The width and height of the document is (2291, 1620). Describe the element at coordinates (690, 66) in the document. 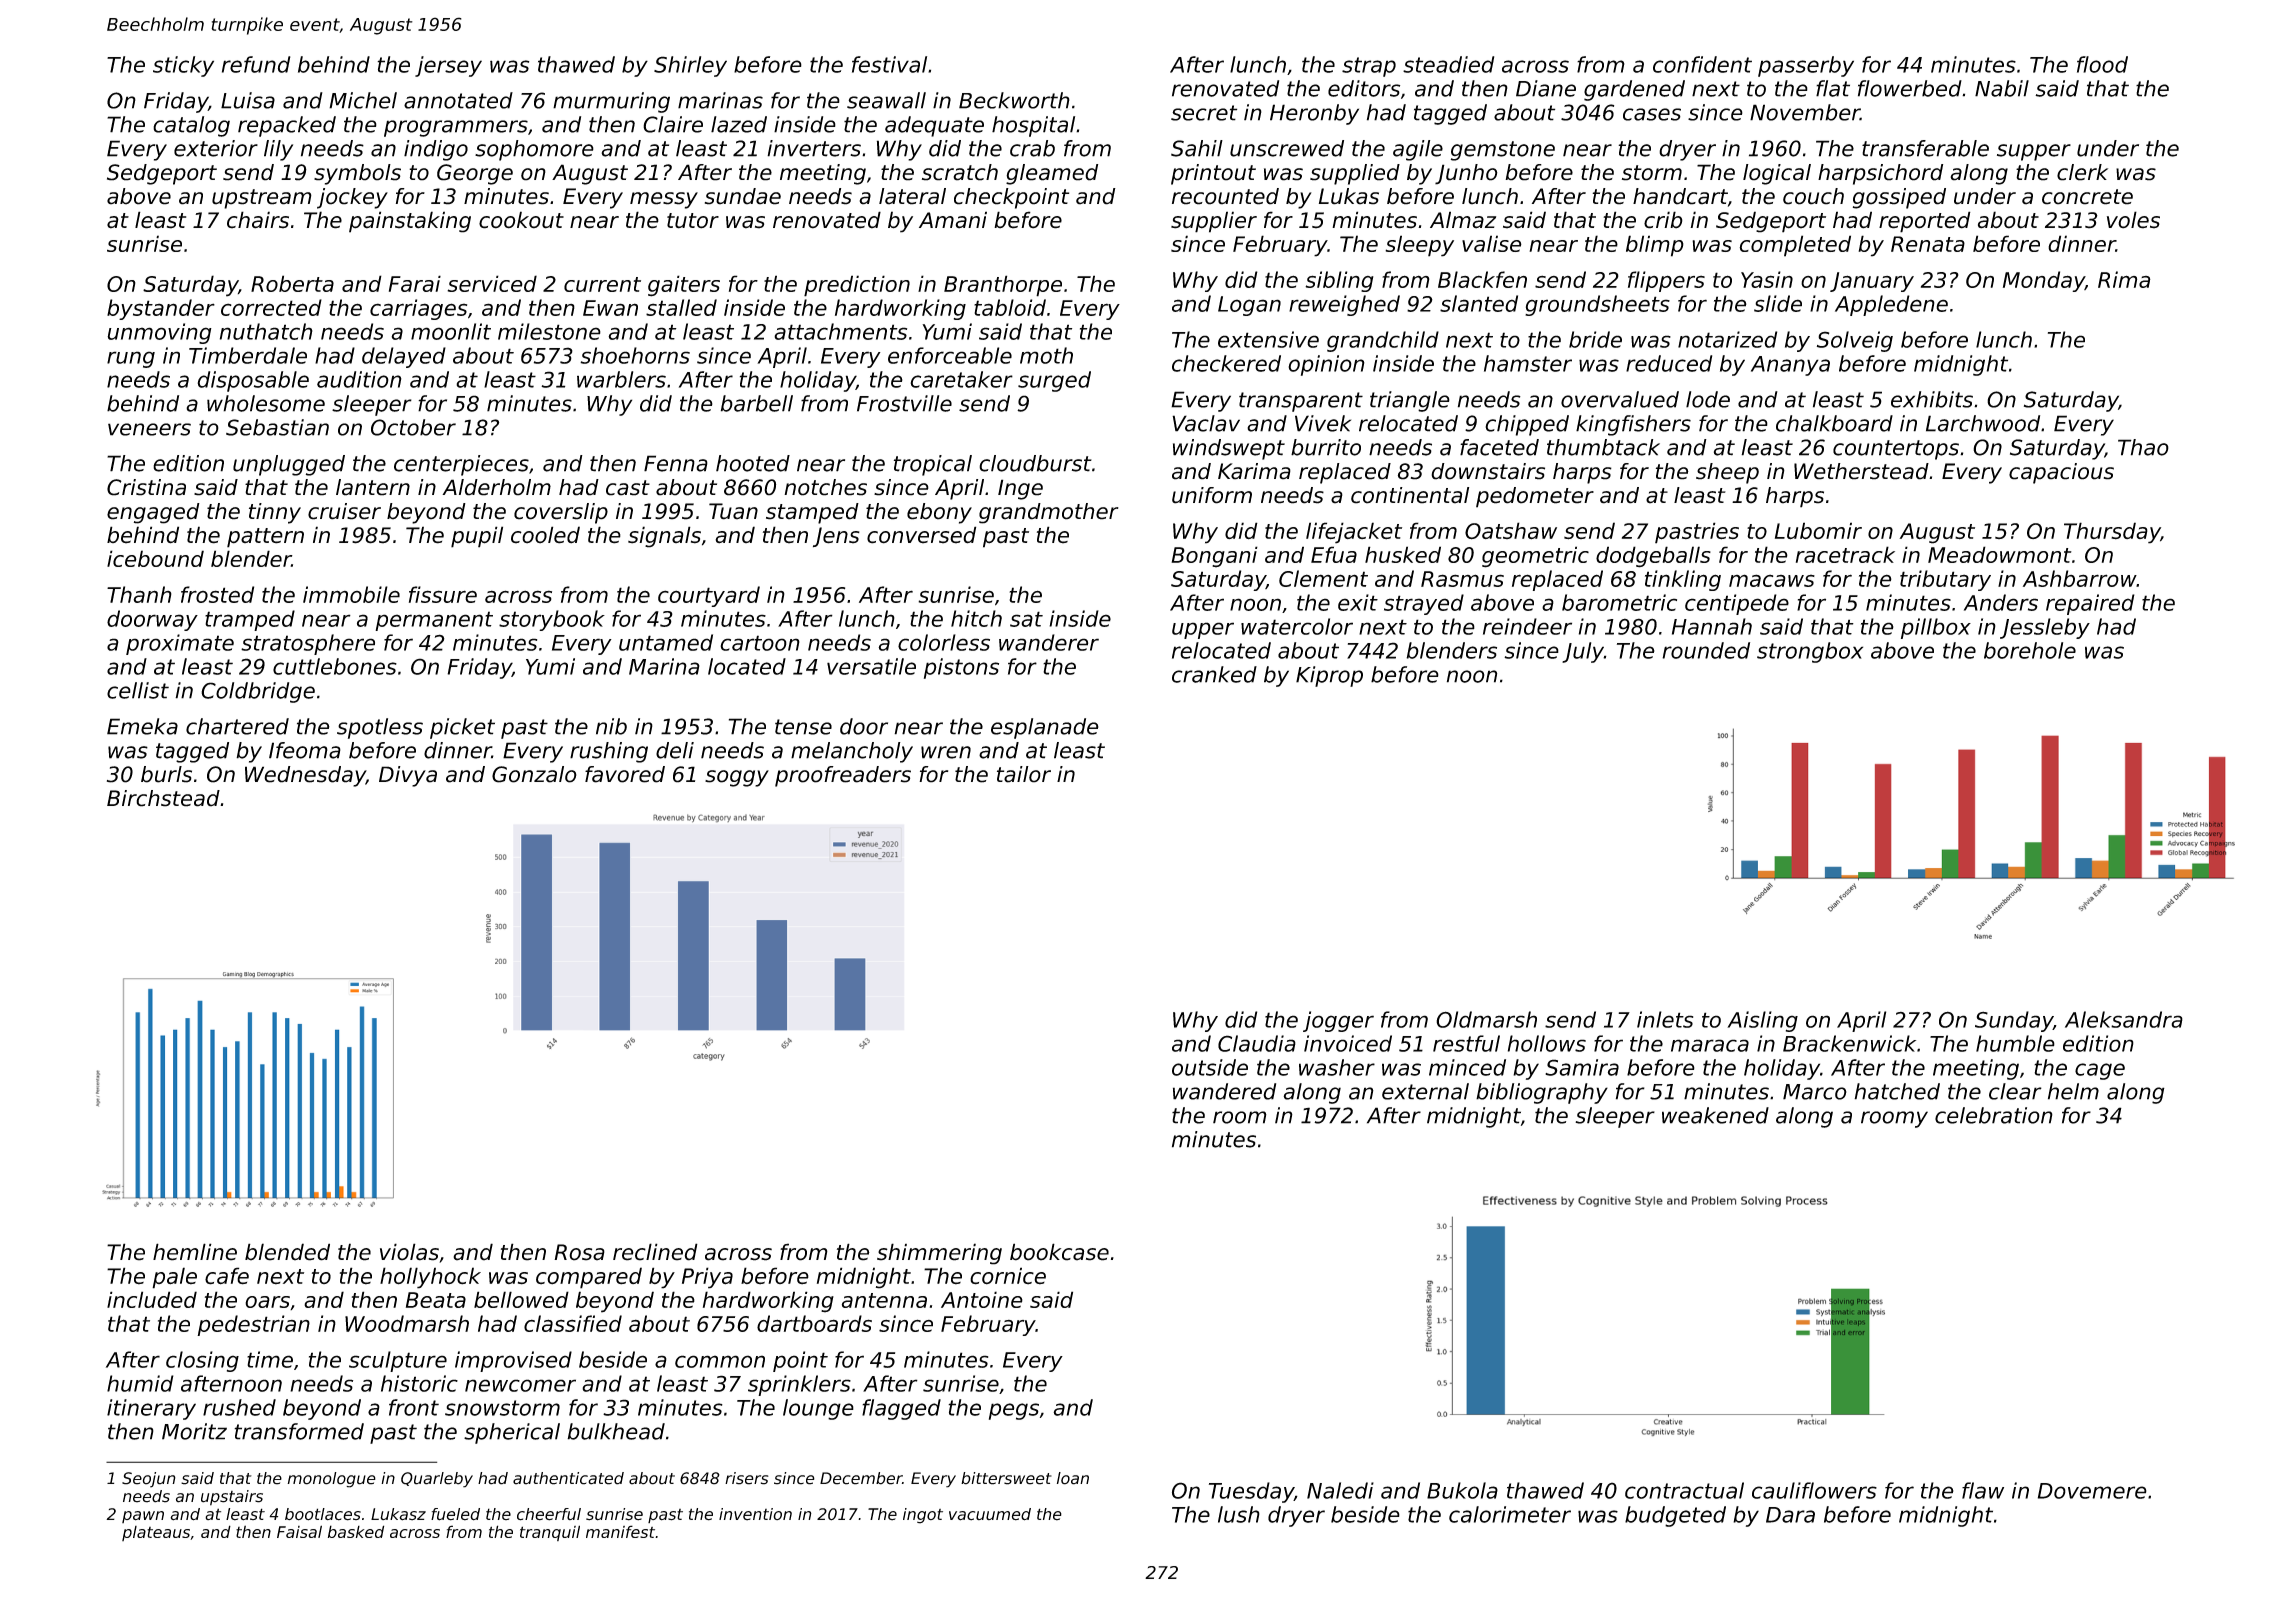

I see `Shirley` at that location.
